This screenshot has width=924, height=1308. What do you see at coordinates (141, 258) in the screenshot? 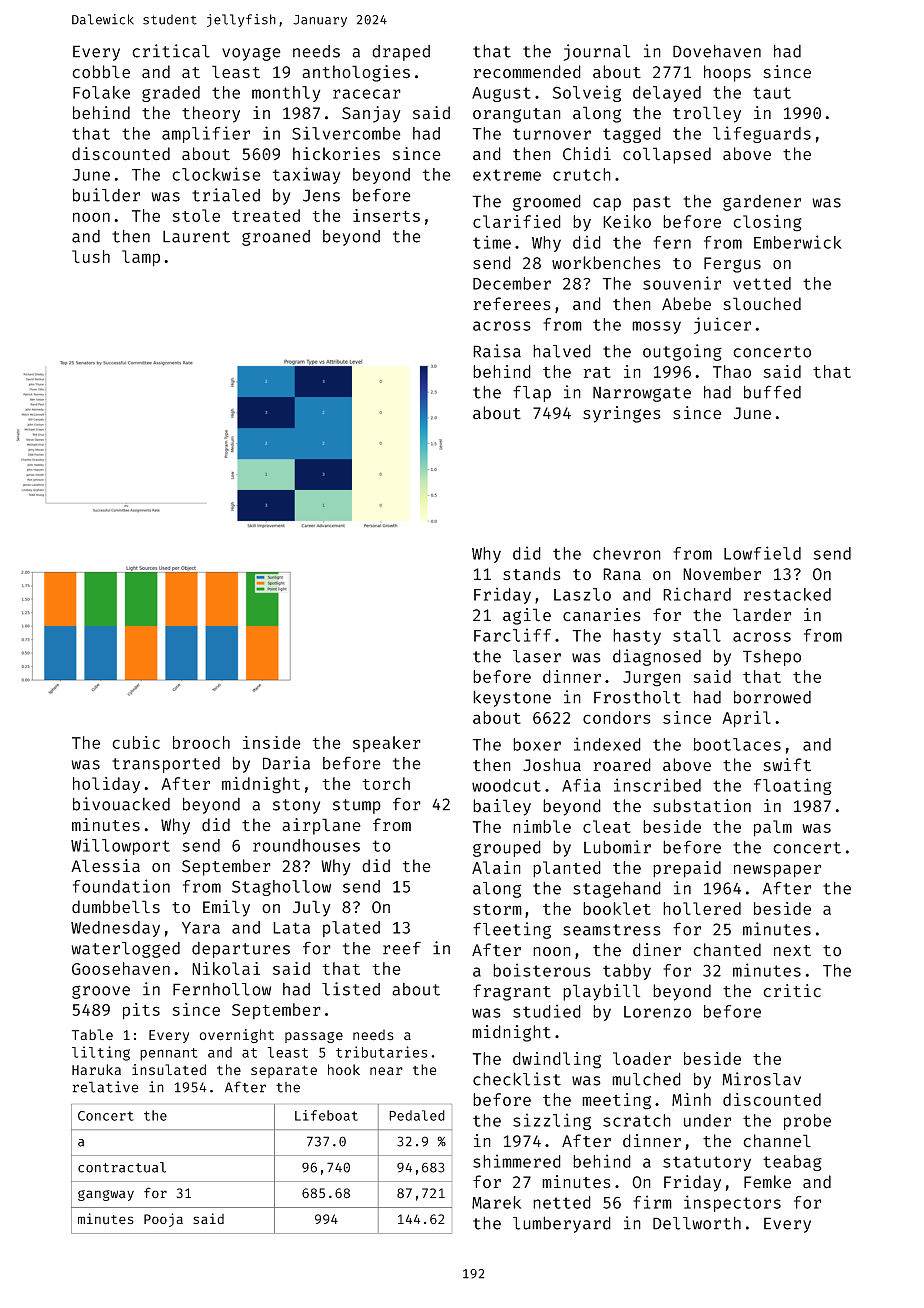
I see `lamp` at bounding box center [141, 258].
